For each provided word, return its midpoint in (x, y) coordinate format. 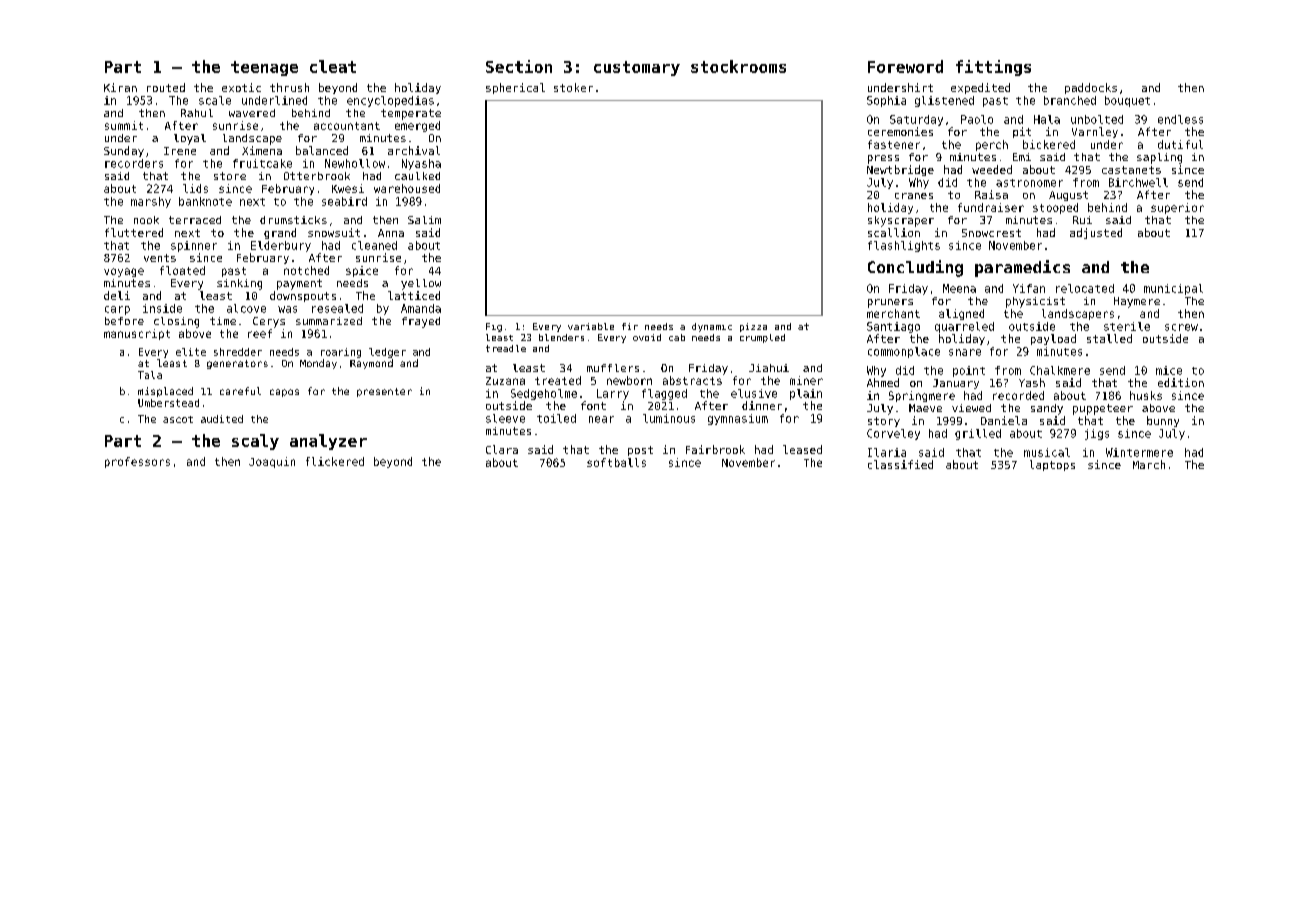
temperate (411, 114)
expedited (980, 88)
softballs (616, 462)
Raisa (991, 194)
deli (117, 295)
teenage (264, 68)
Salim (424, 220)
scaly (255, 442)
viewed (971, 408)
